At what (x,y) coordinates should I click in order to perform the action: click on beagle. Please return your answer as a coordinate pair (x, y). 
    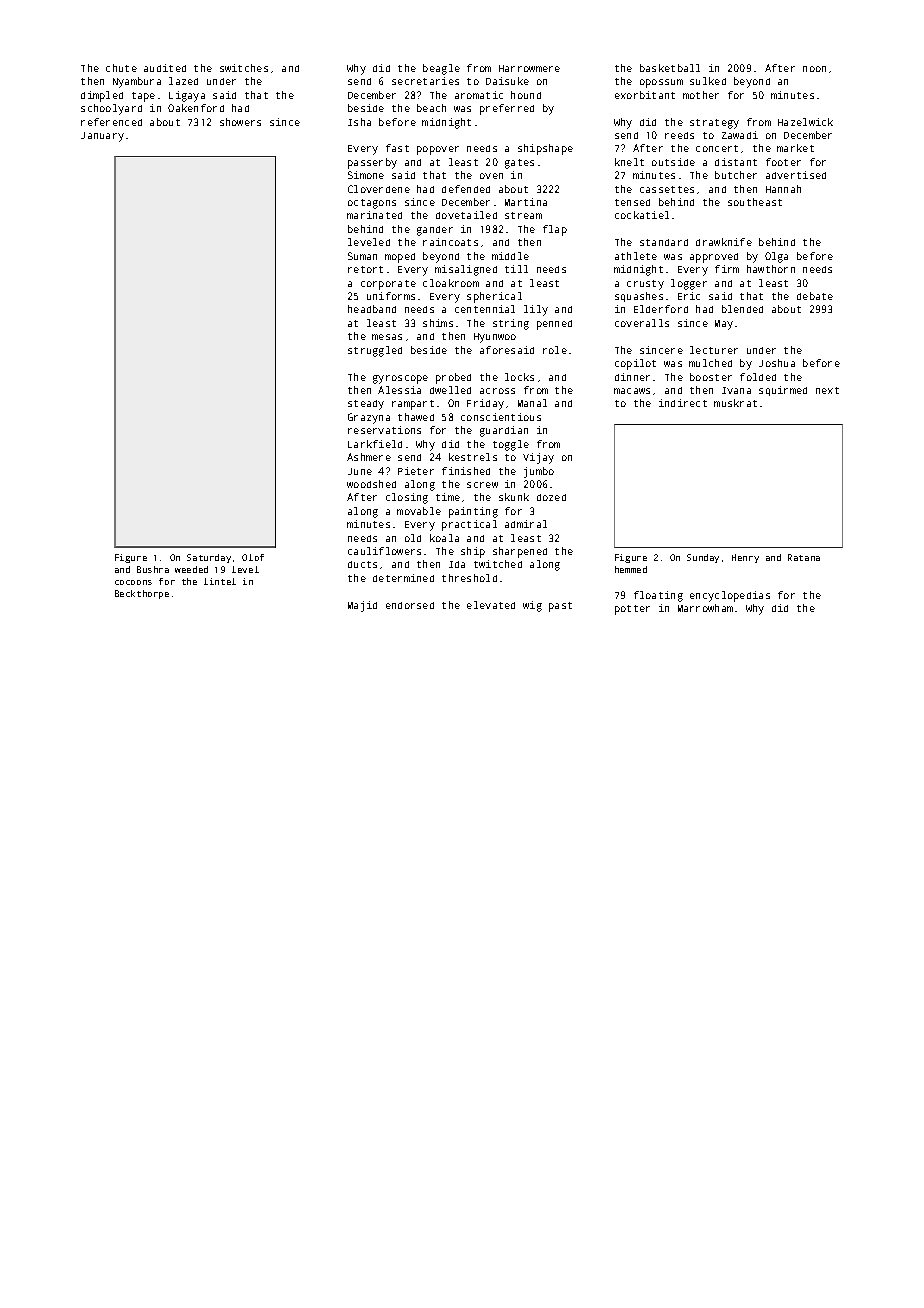
    Looking at the image, I should click on (441, 69).
